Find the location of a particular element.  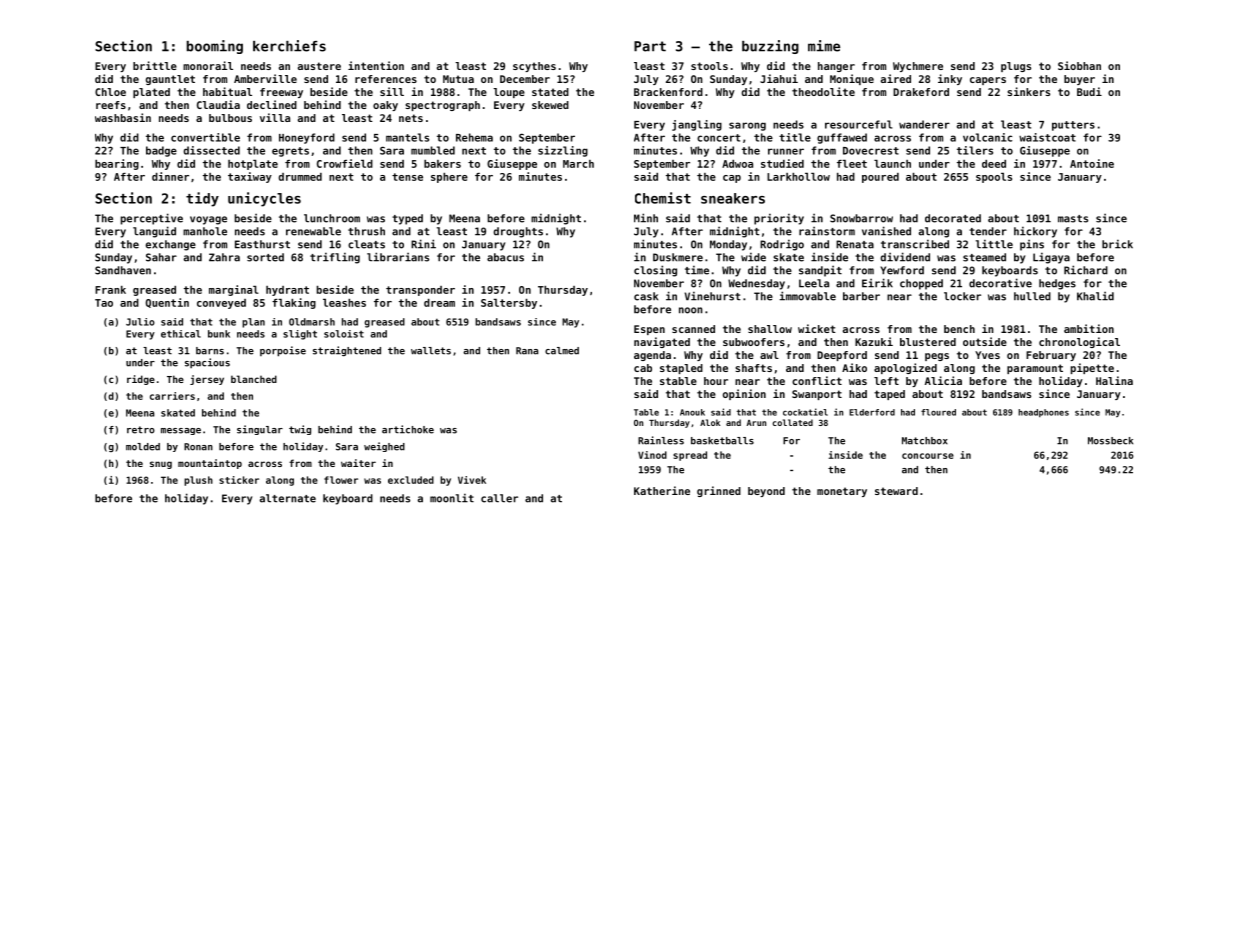

concourse is located at coordinates (928, 456).
